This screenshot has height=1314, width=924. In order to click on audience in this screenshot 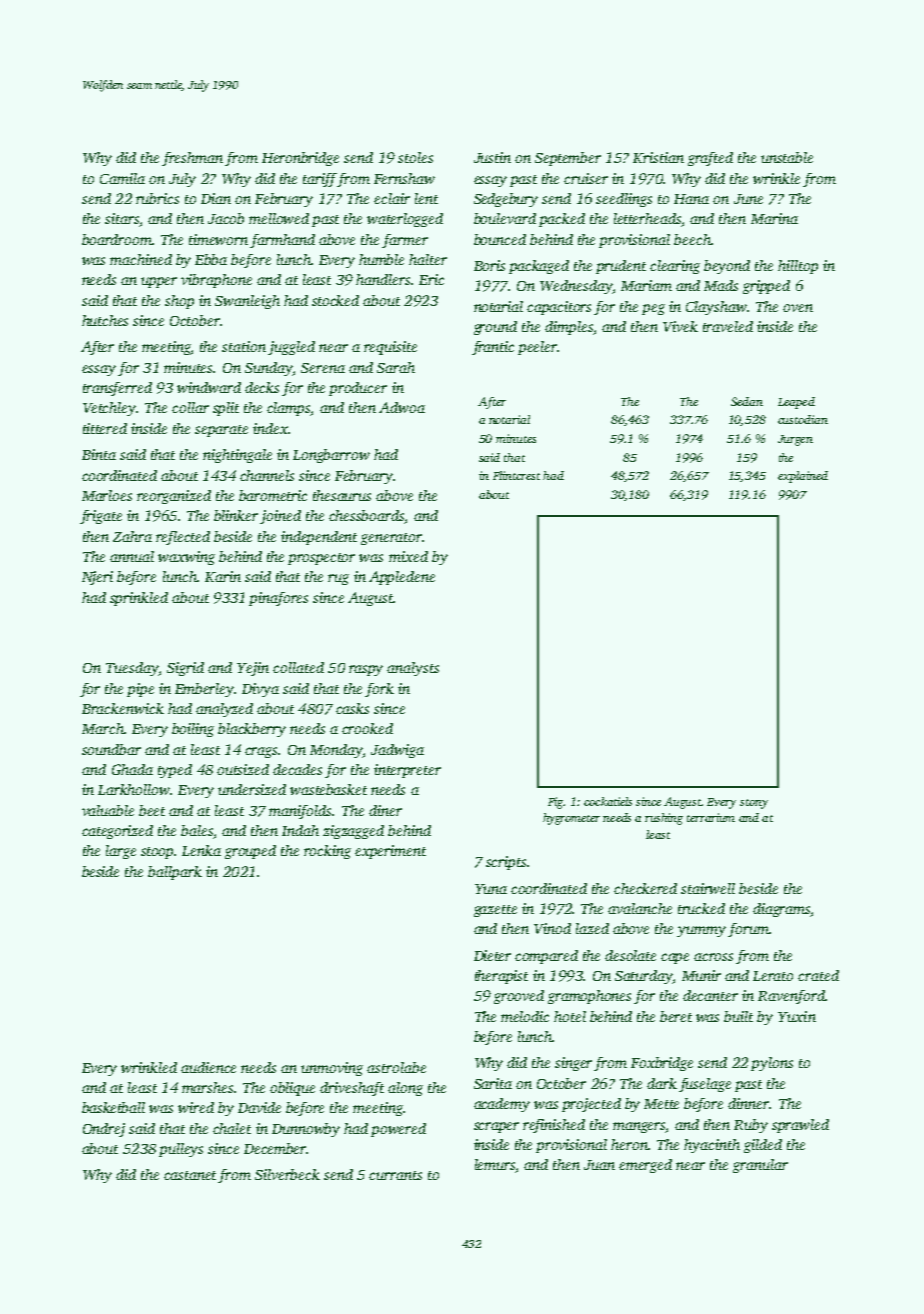, I will do `click(208, 1067)`.
